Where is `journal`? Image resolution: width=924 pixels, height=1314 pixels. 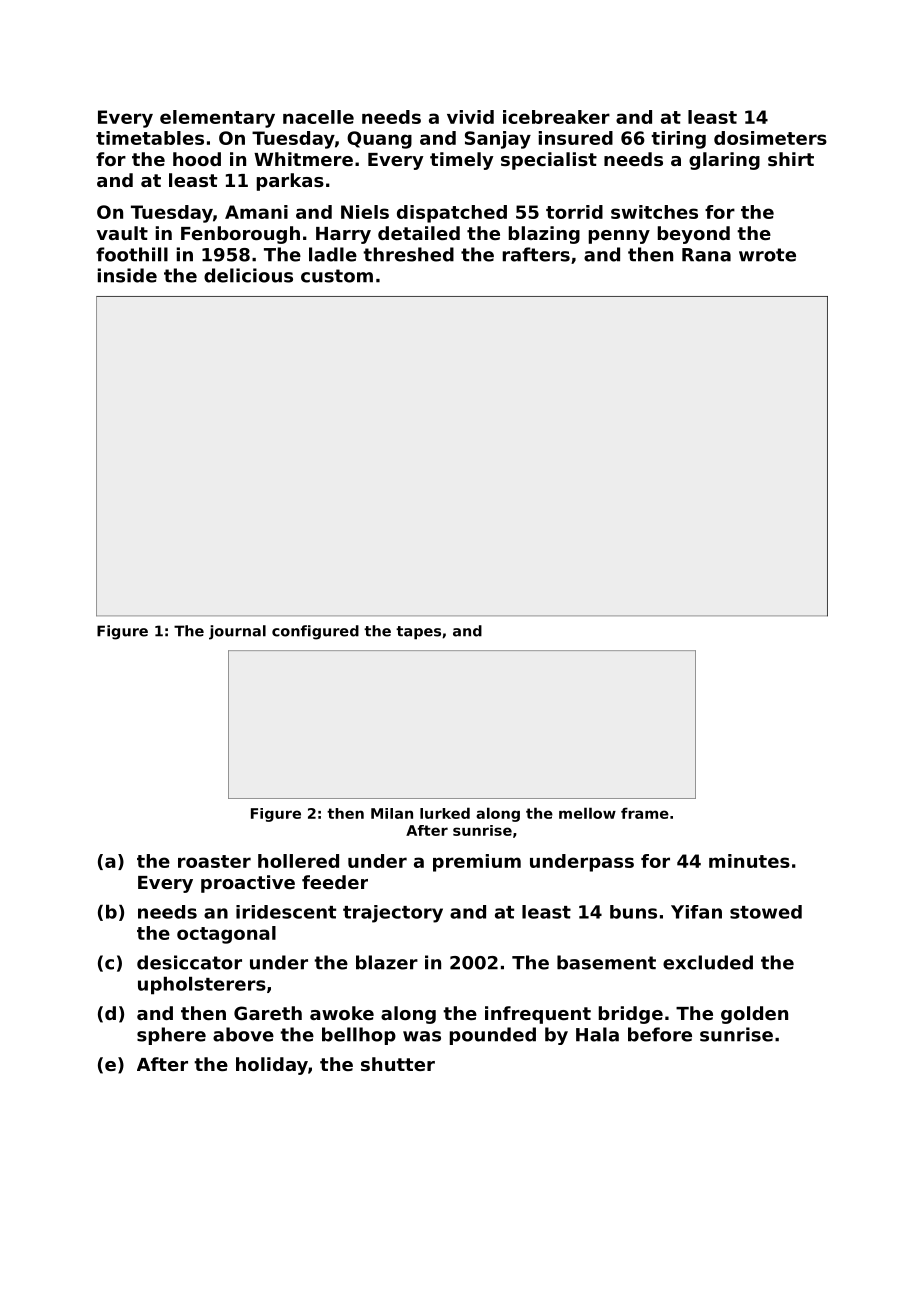 journal is located at coordinates (237, 632).
